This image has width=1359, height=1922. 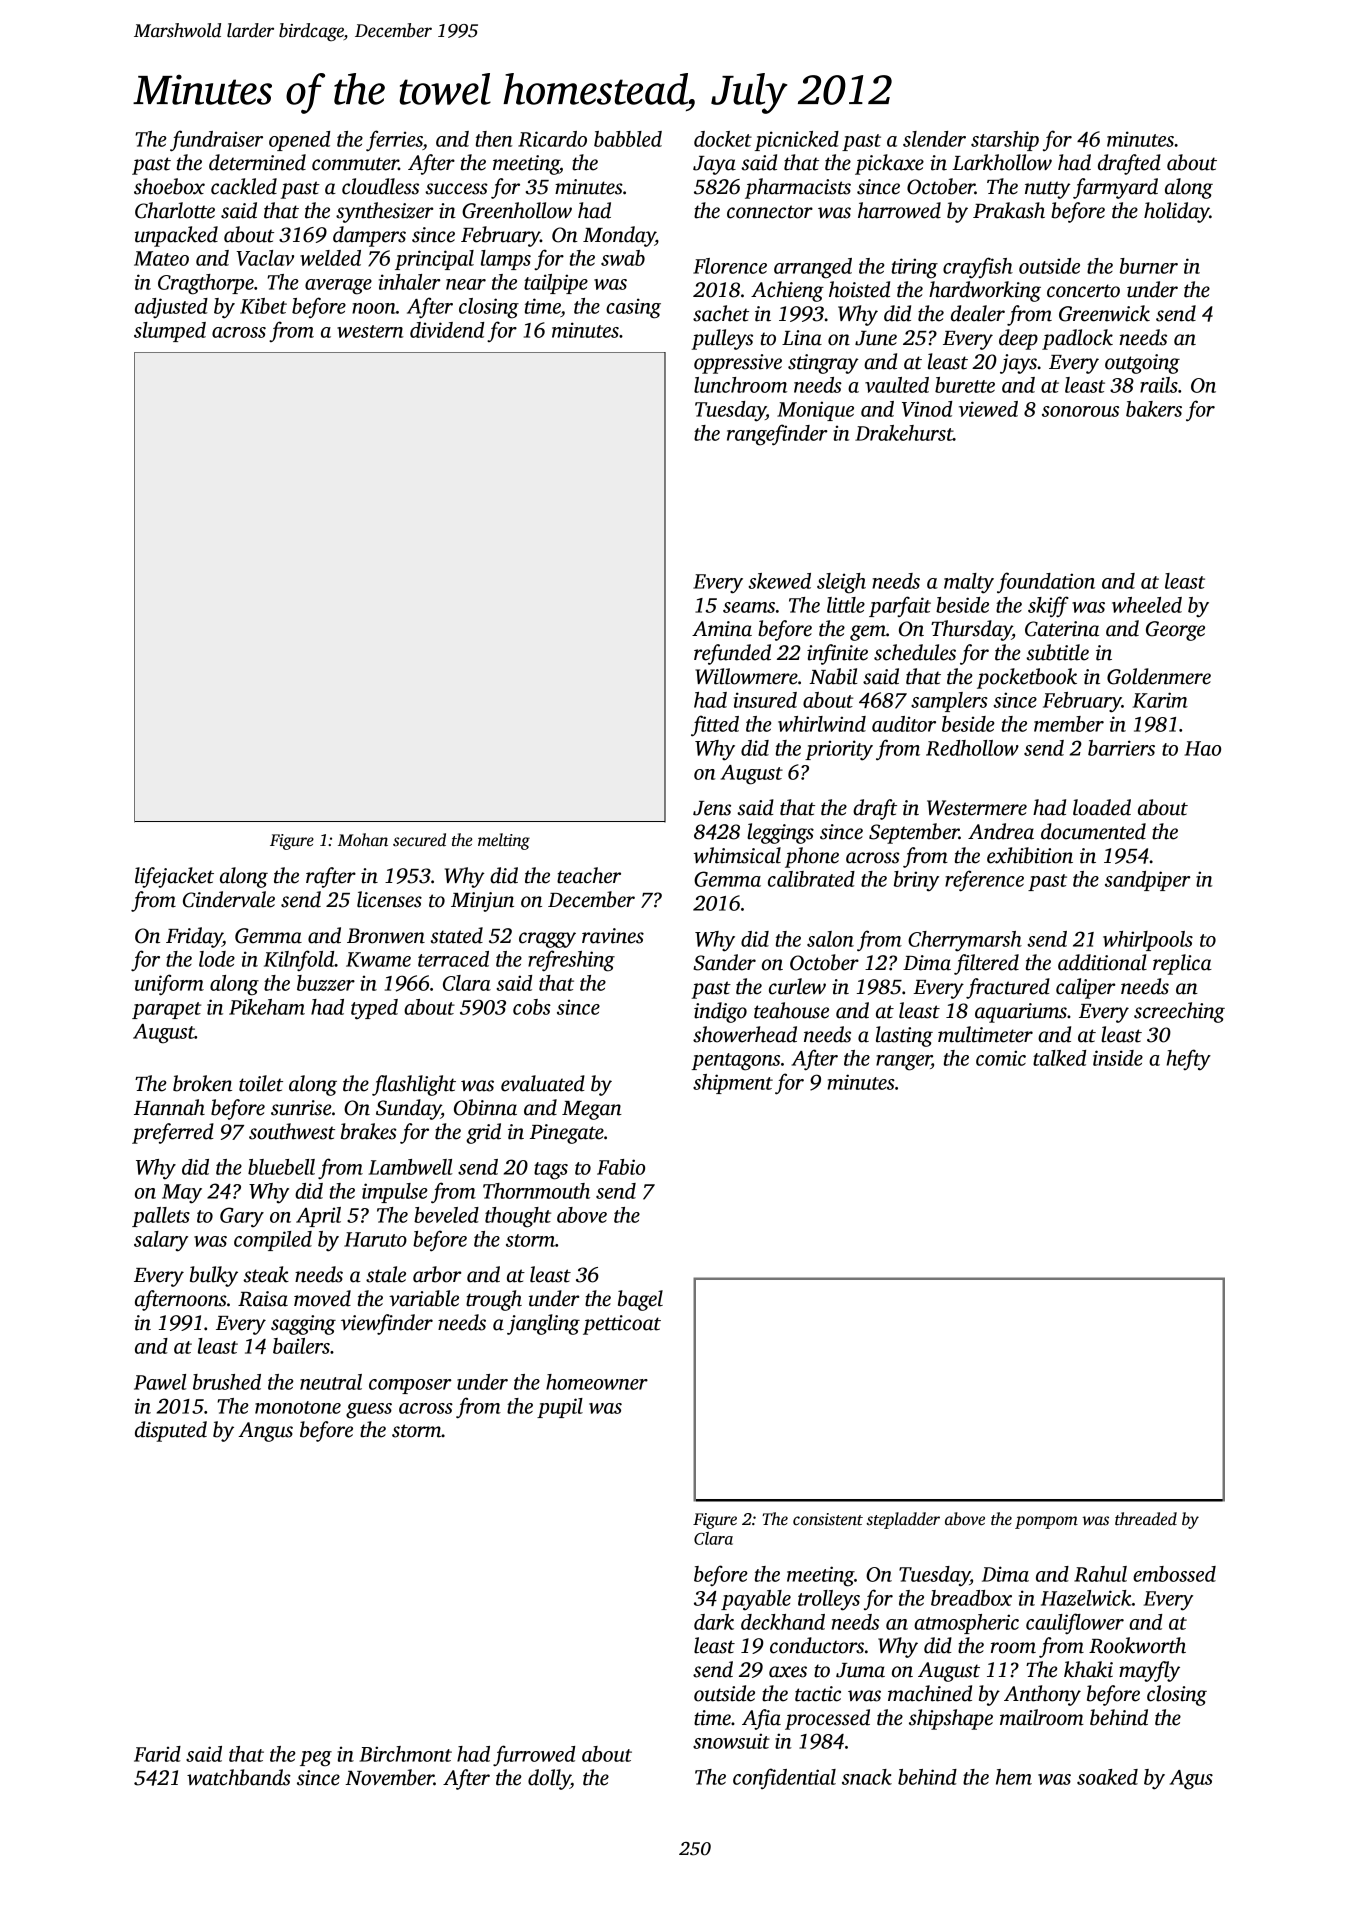 What do you see at coordinates (216, 141) in the image?
I see `fundraiser` at bounding box center [216, 141].
